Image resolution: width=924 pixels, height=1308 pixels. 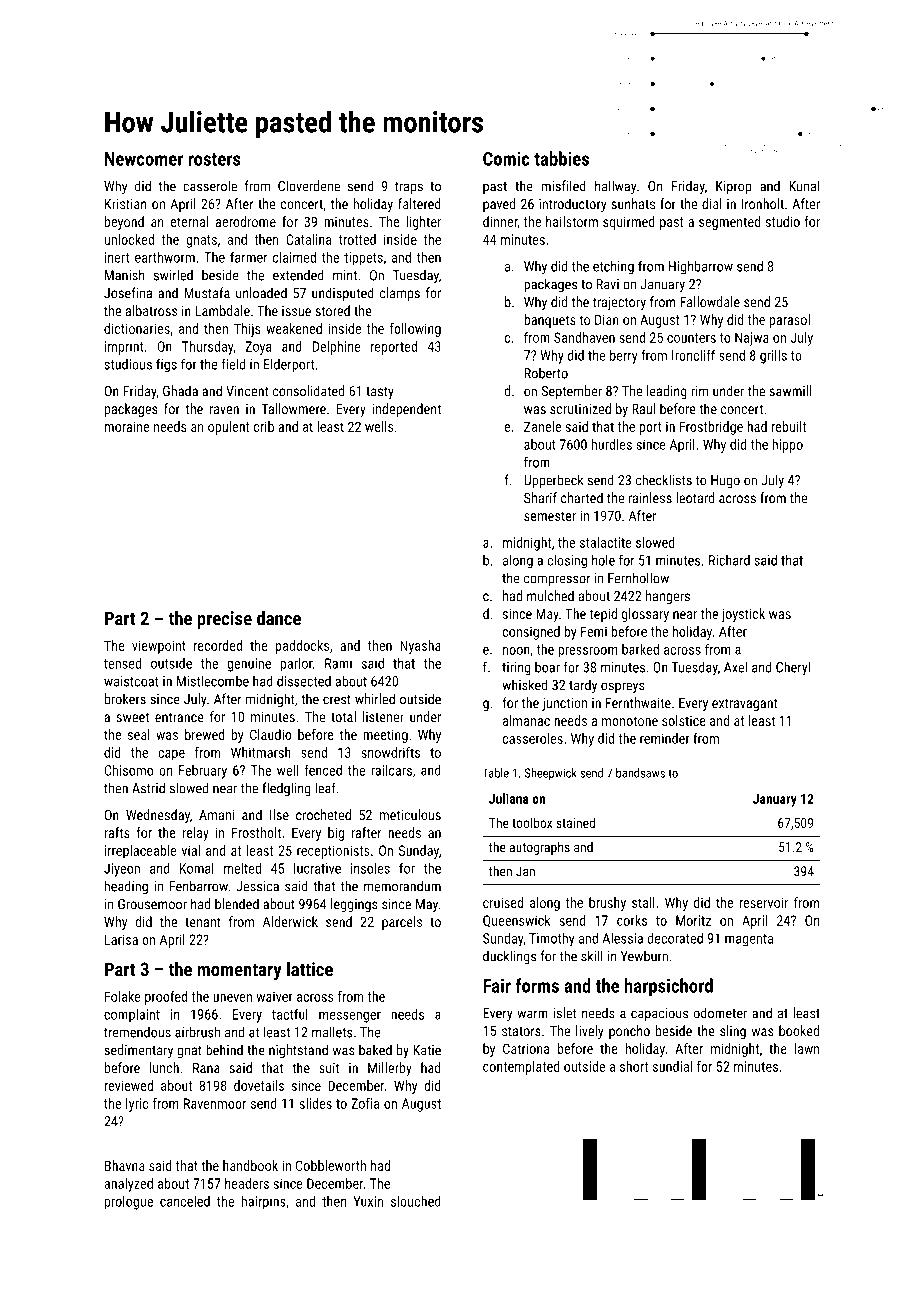 I want to click on semester, so click(x=550, y=516).
